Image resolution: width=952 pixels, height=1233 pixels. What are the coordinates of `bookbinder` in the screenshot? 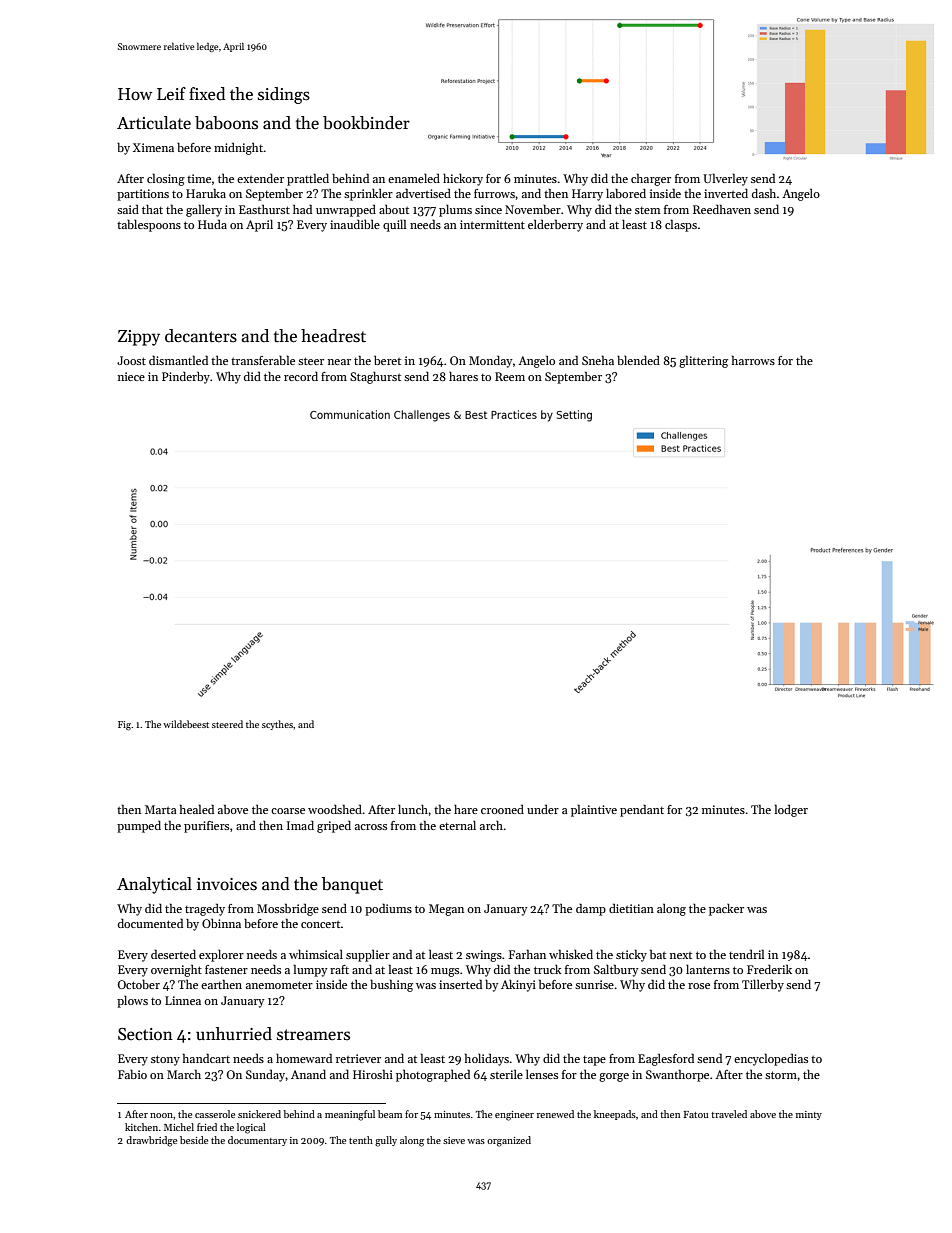 It's located at (366, 123).
